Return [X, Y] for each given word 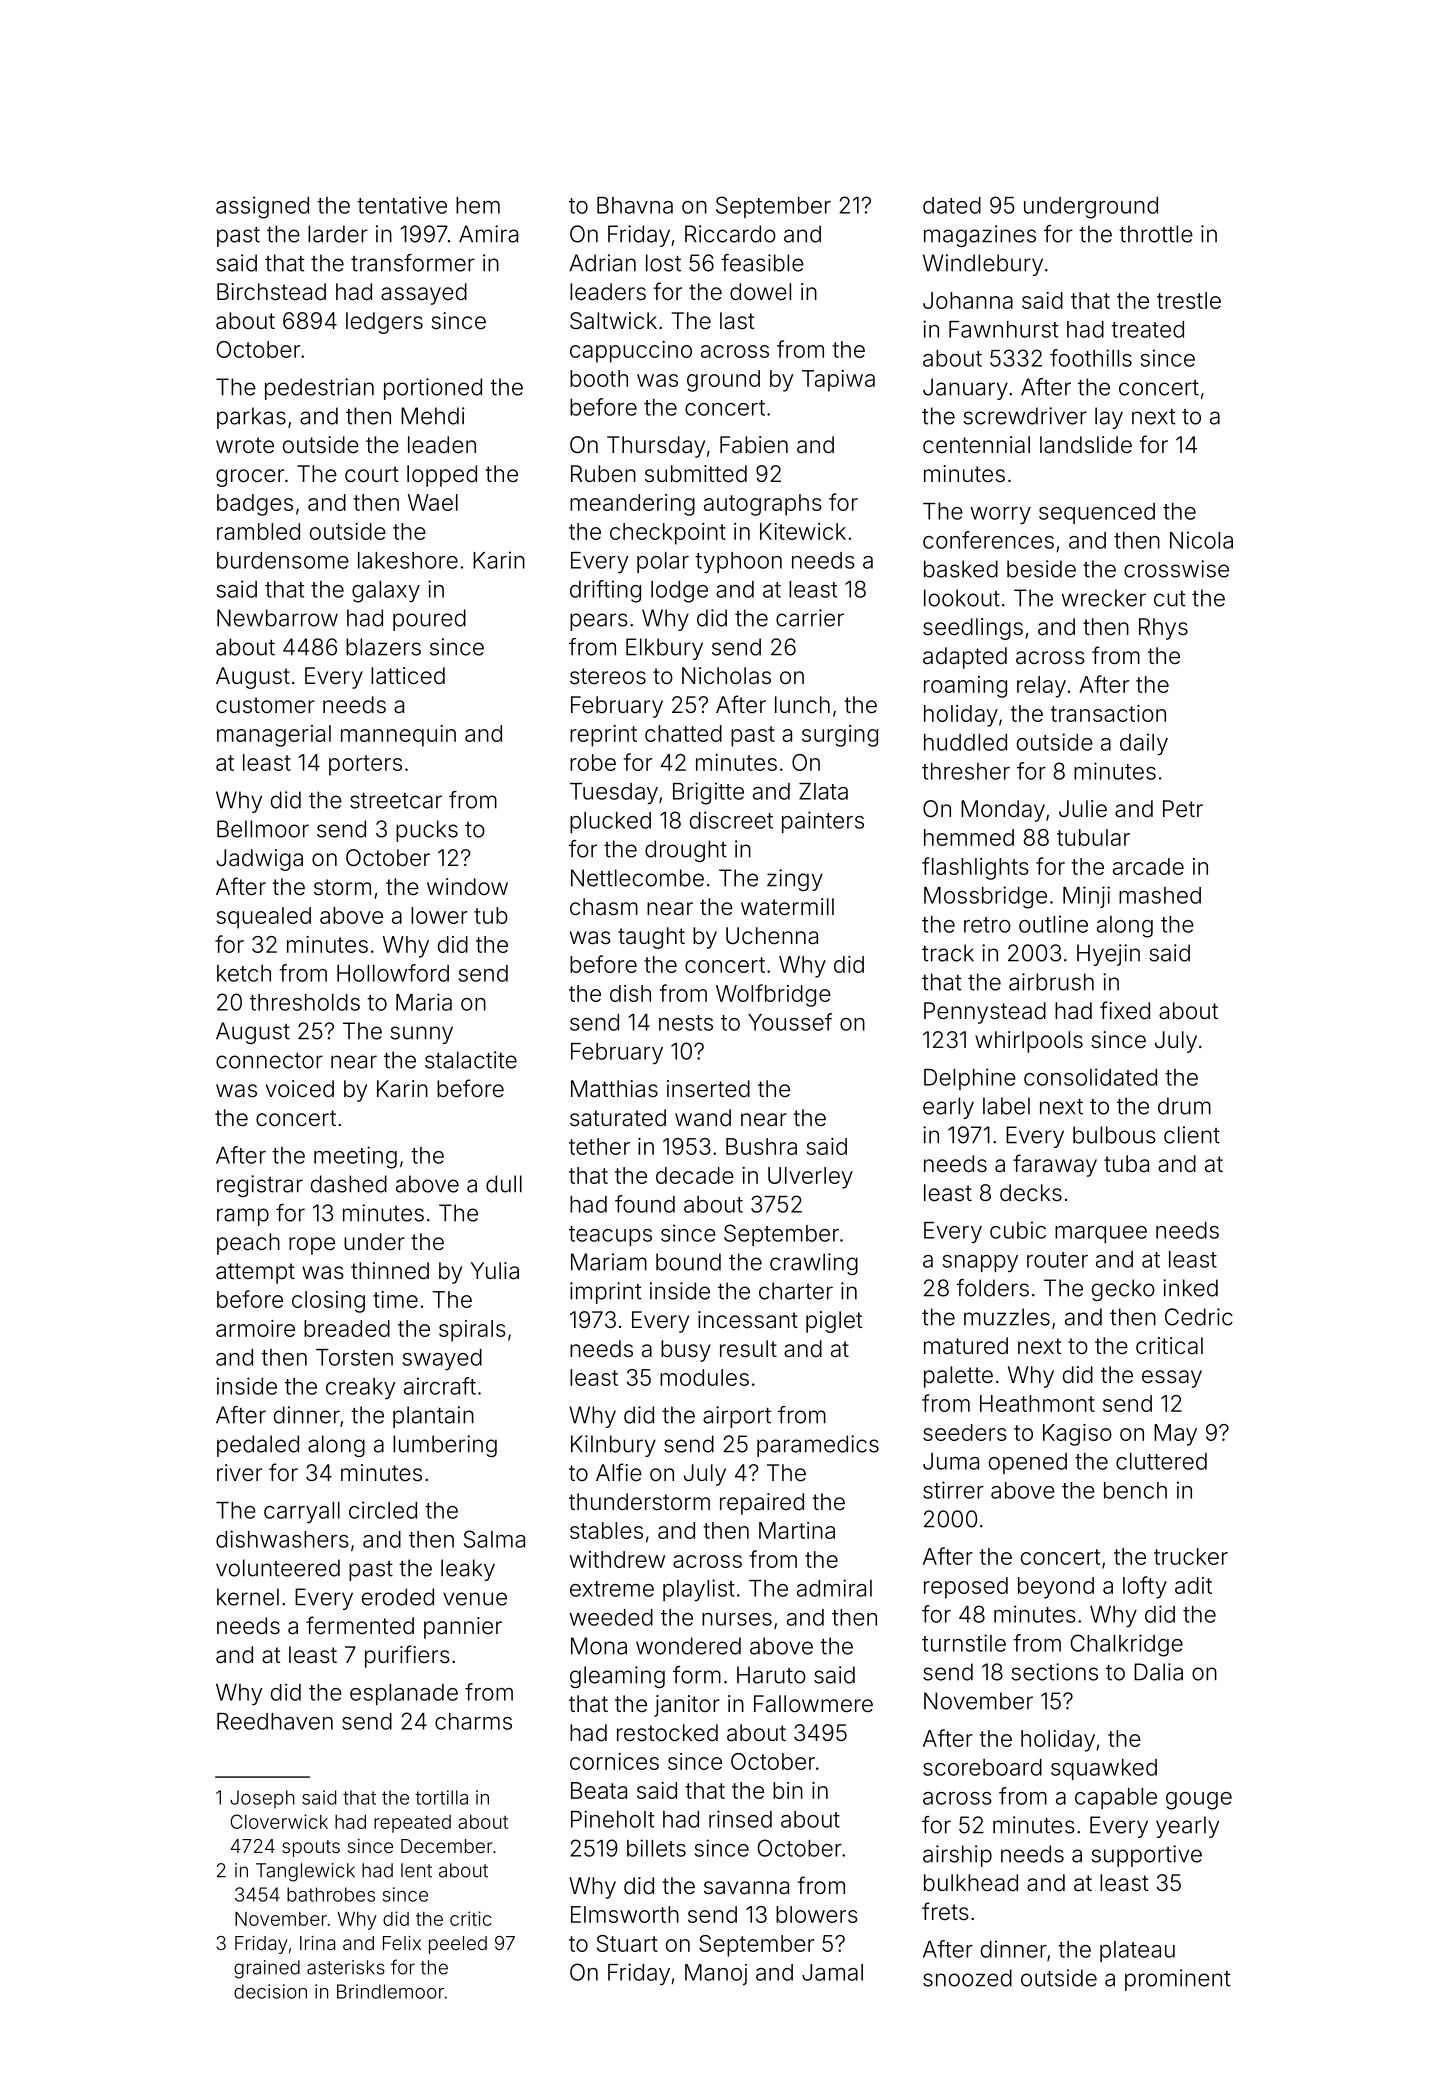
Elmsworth [625, 1914]
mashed [1160, 895]
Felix [402, 1943]
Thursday [656, 447]
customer [265, 705]
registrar [260, 1186]
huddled [965, 742]
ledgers [384, 323]
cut [1169, 599]
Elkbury [664, 649]
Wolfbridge [773, 995]
